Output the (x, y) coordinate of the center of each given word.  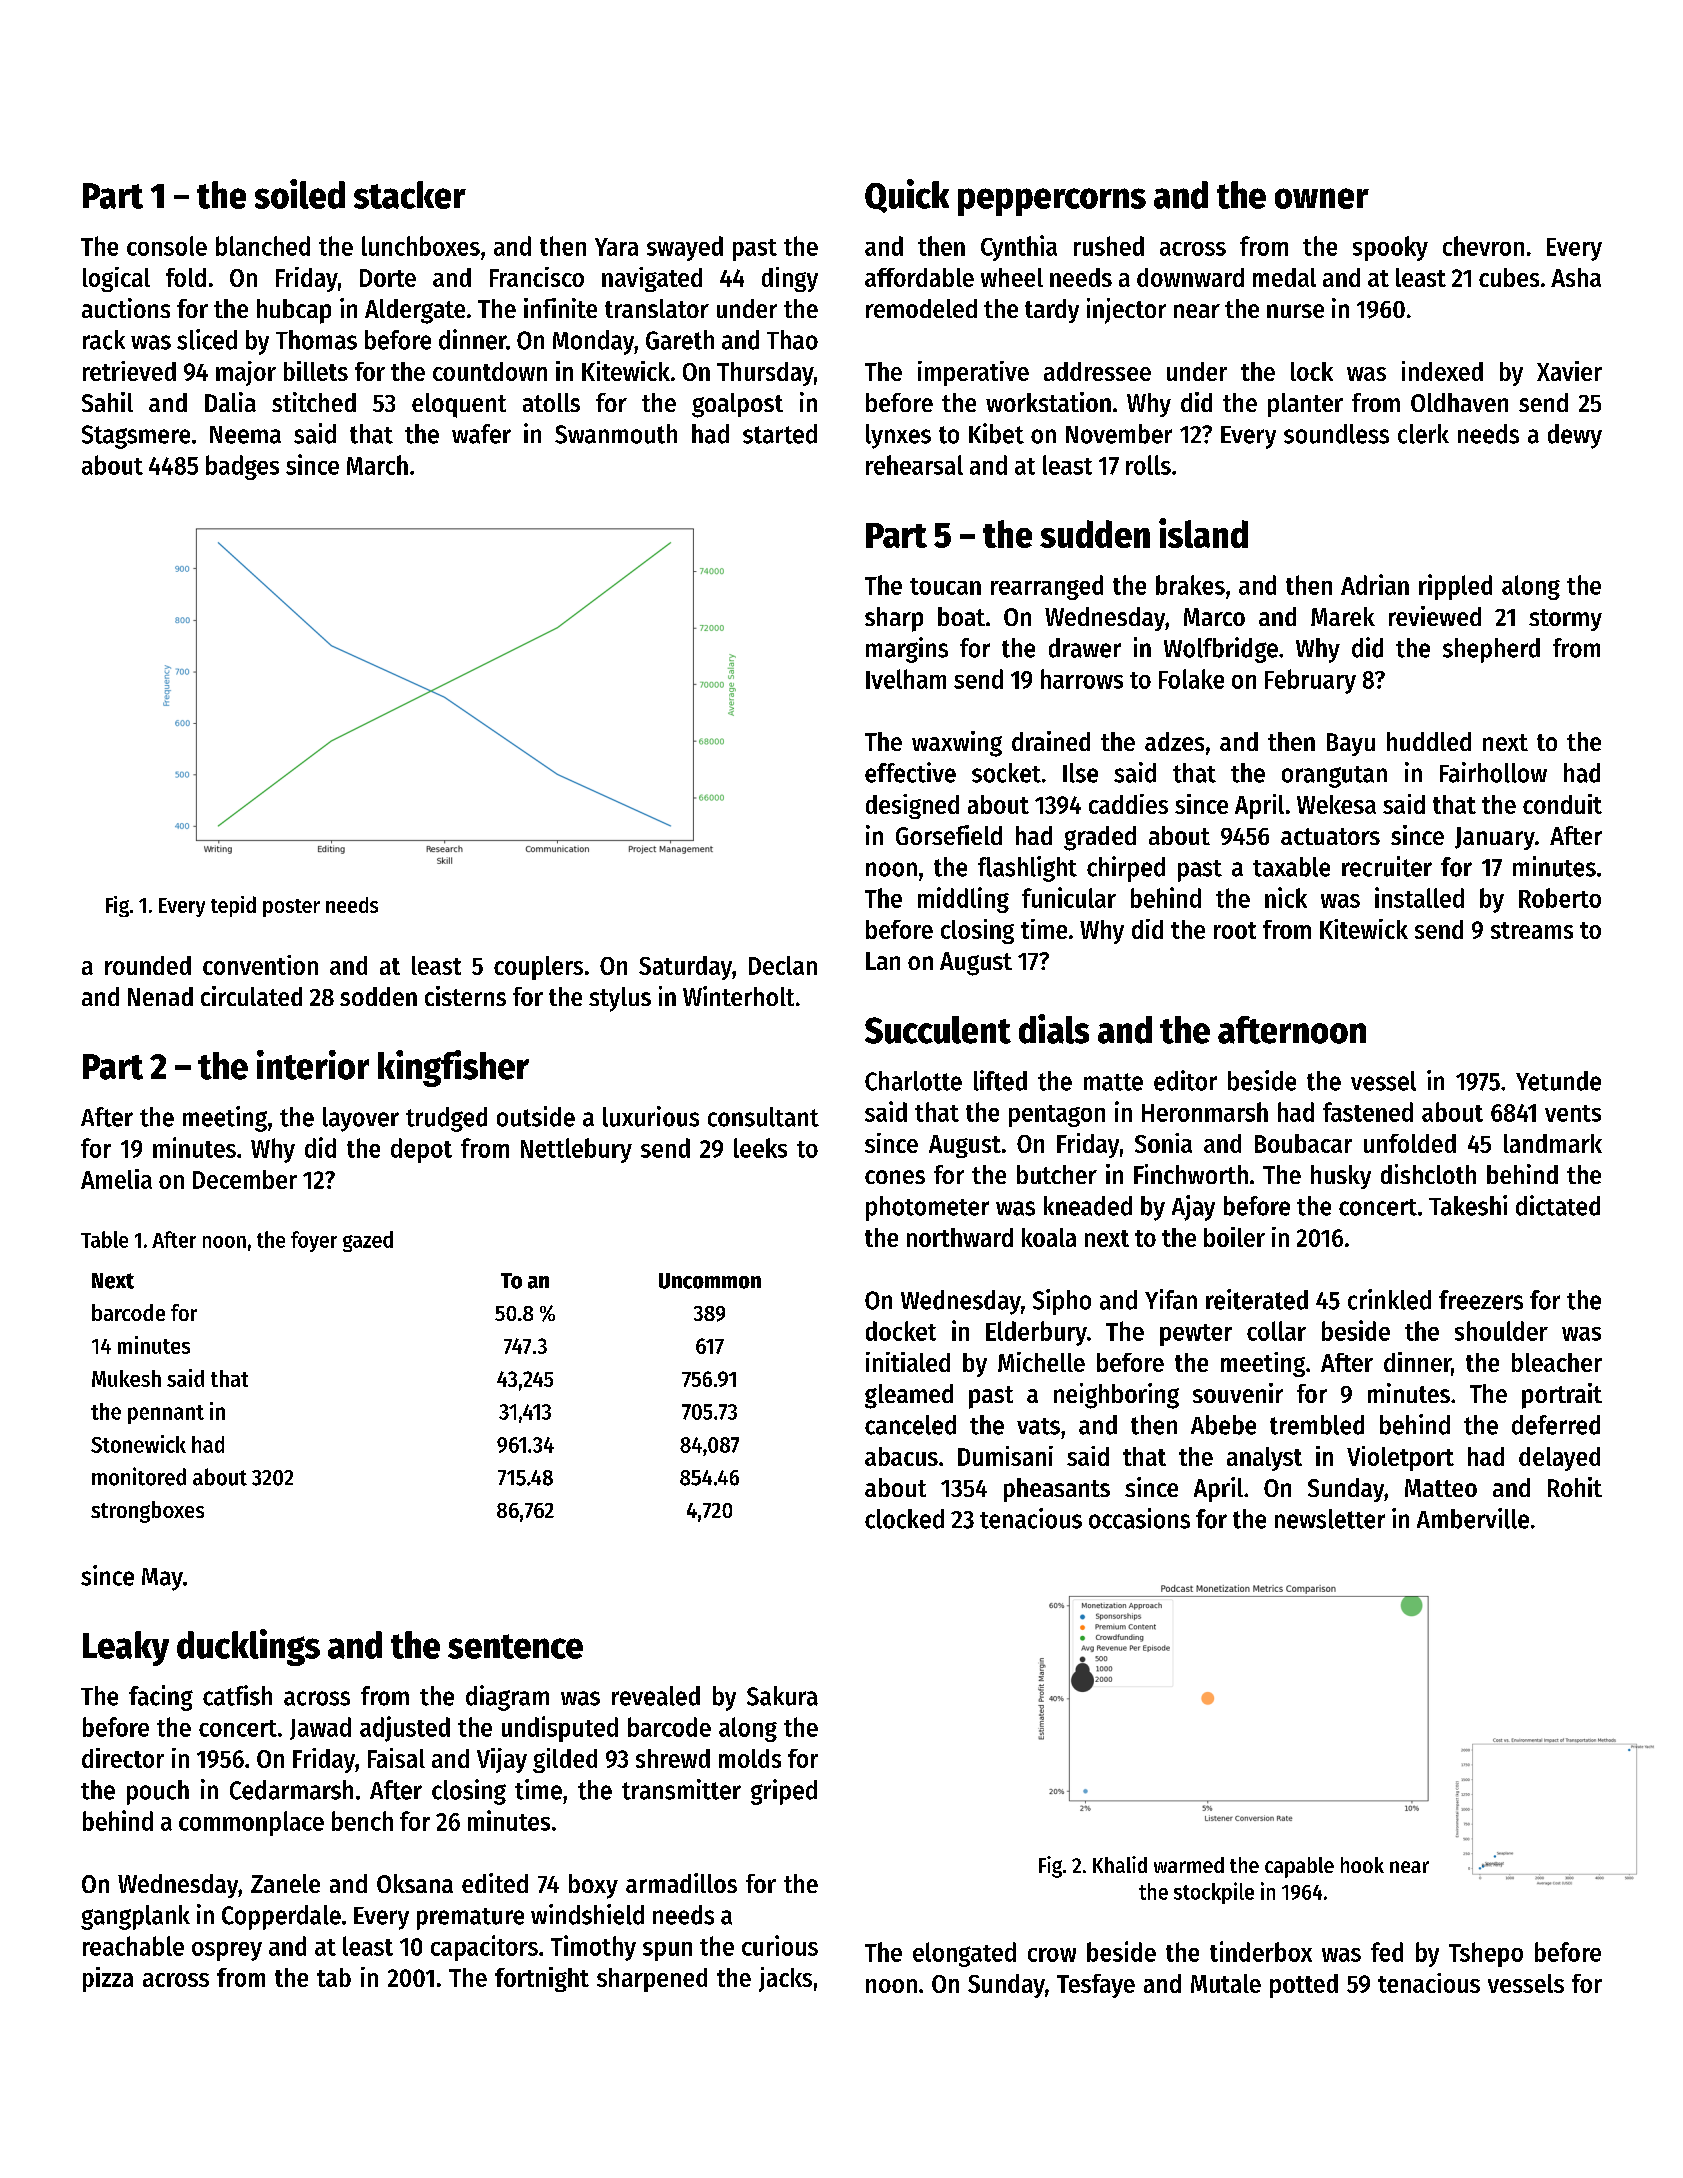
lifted (1000, 1080)
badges (242, 467)
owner (1322, 198)
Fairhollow (1493, 772)
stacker (410, 195)
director (123, 1758)
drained (1051, 741)
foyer (314, 1241)
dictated (1558, 1205)
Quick (907, 196)
